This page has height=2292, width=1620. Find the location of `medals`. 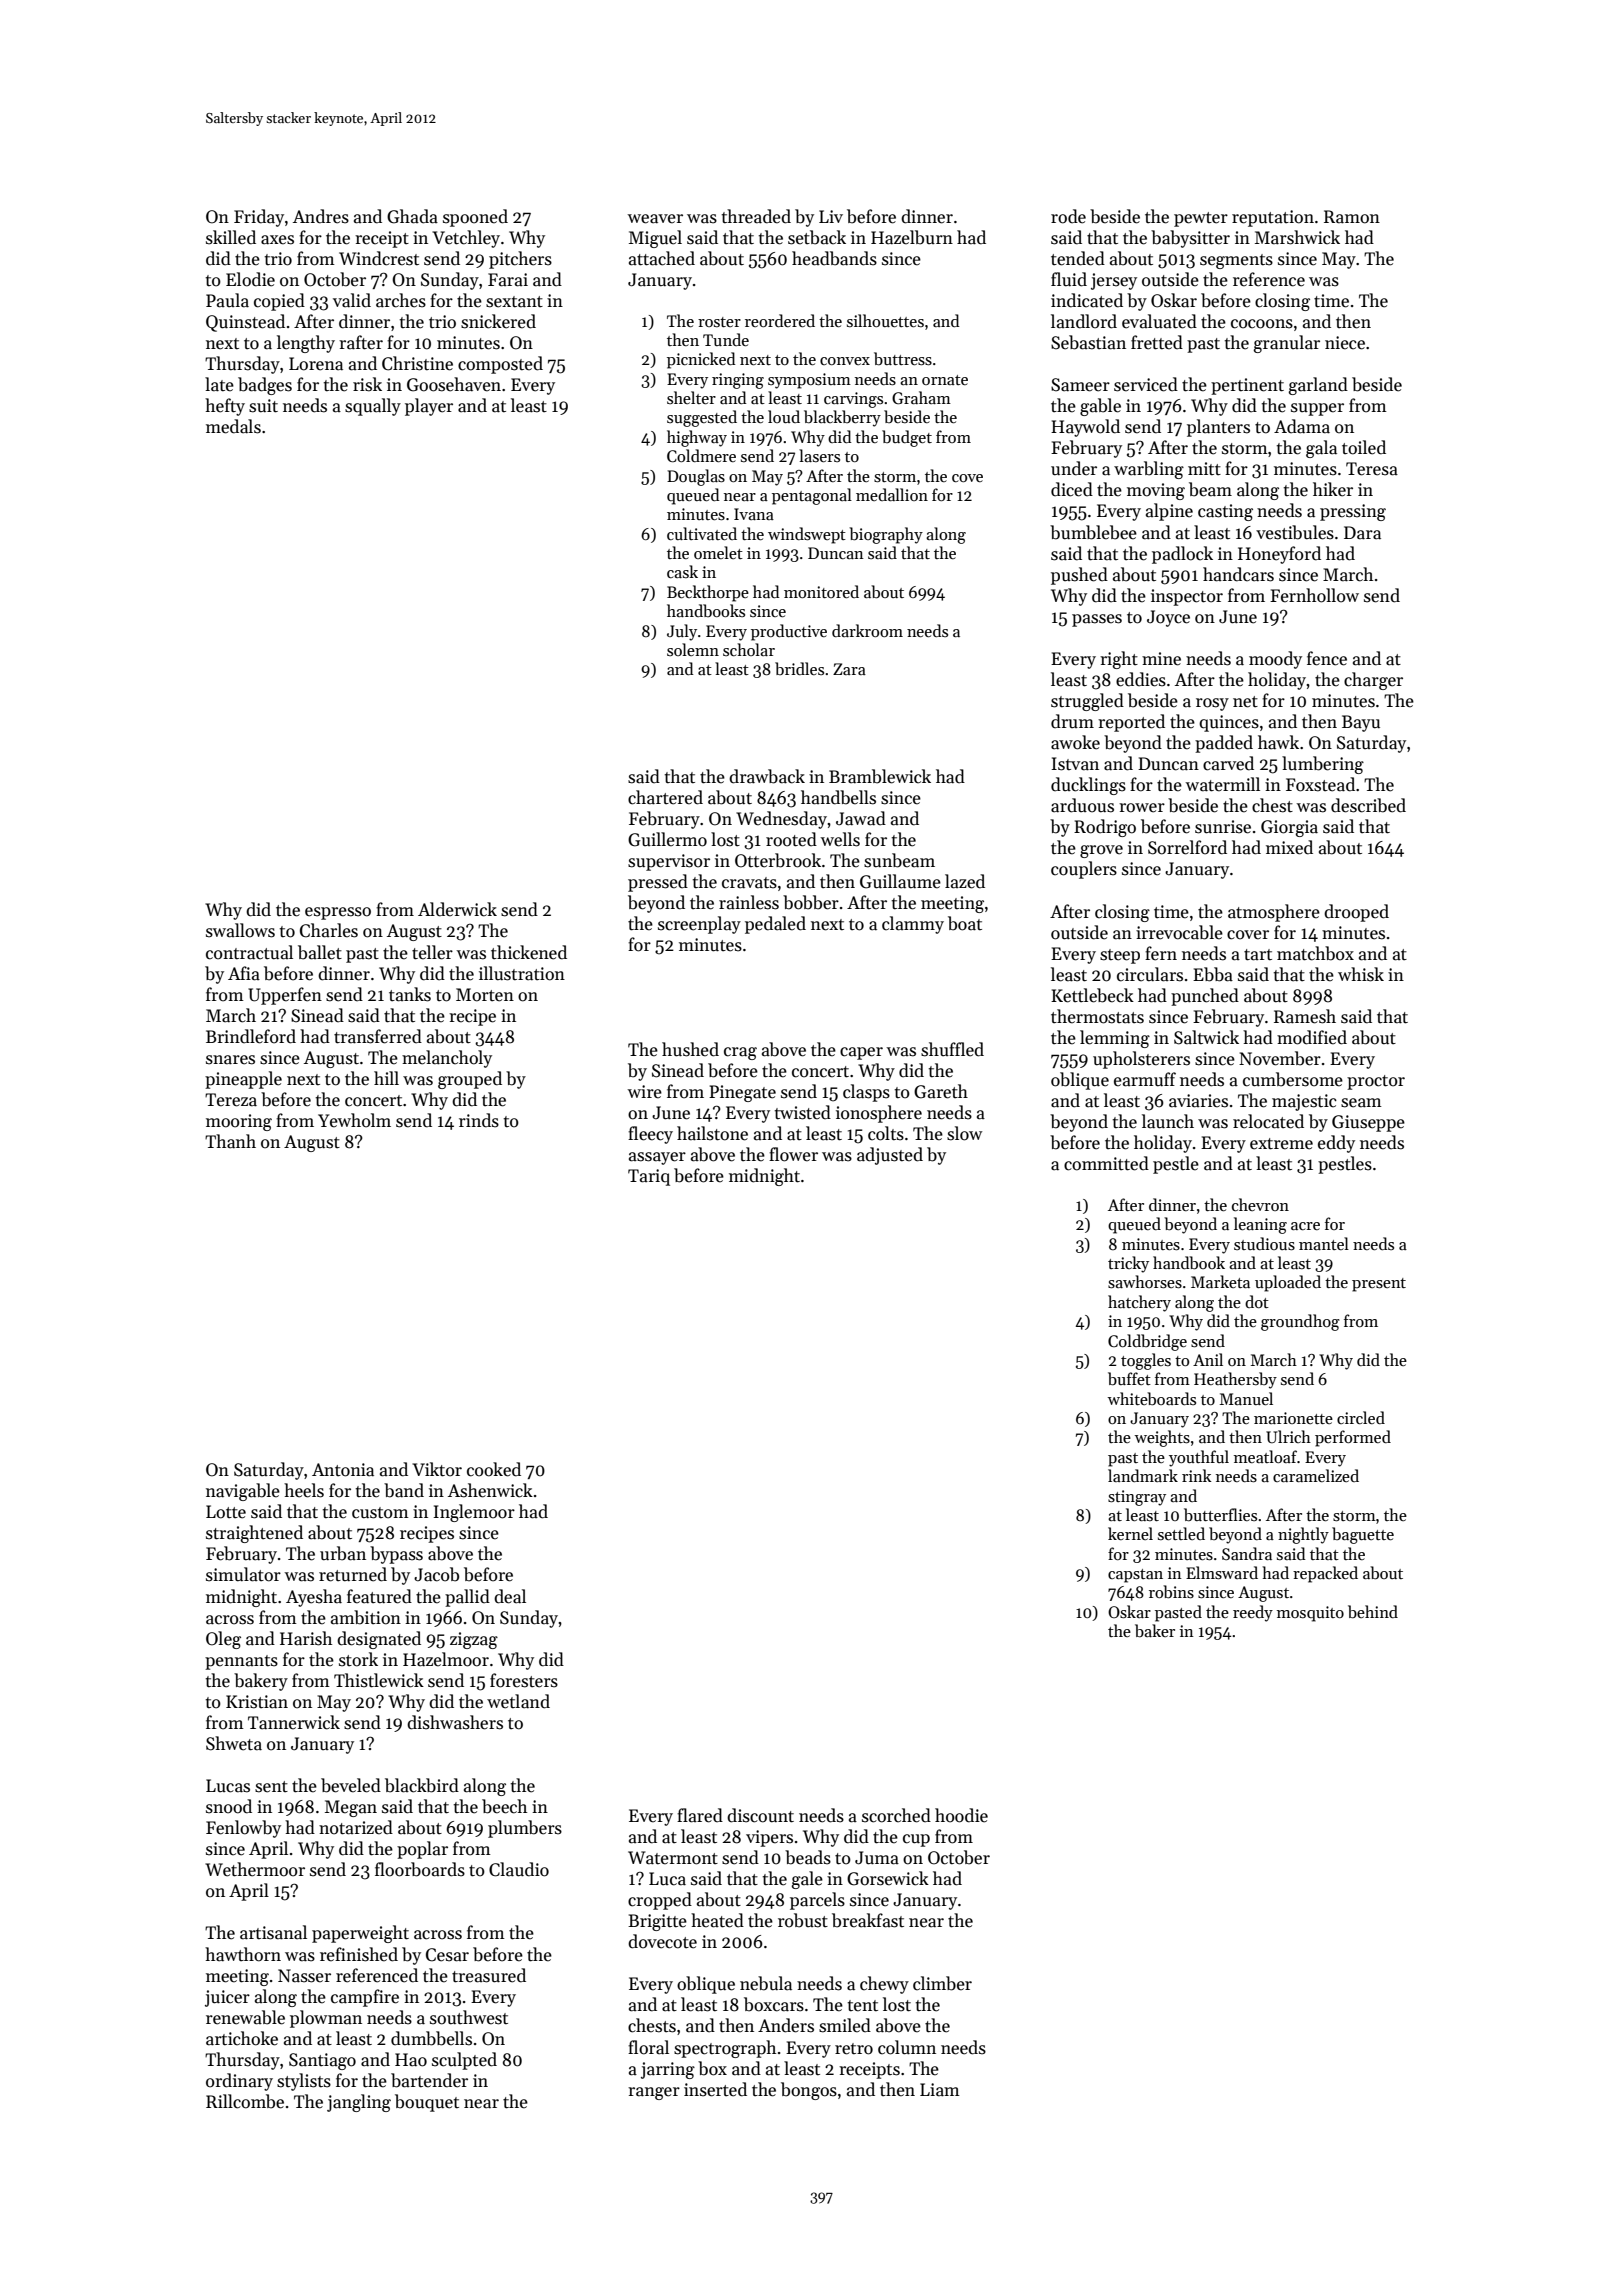

medals is located at coordinates (233, 426).
